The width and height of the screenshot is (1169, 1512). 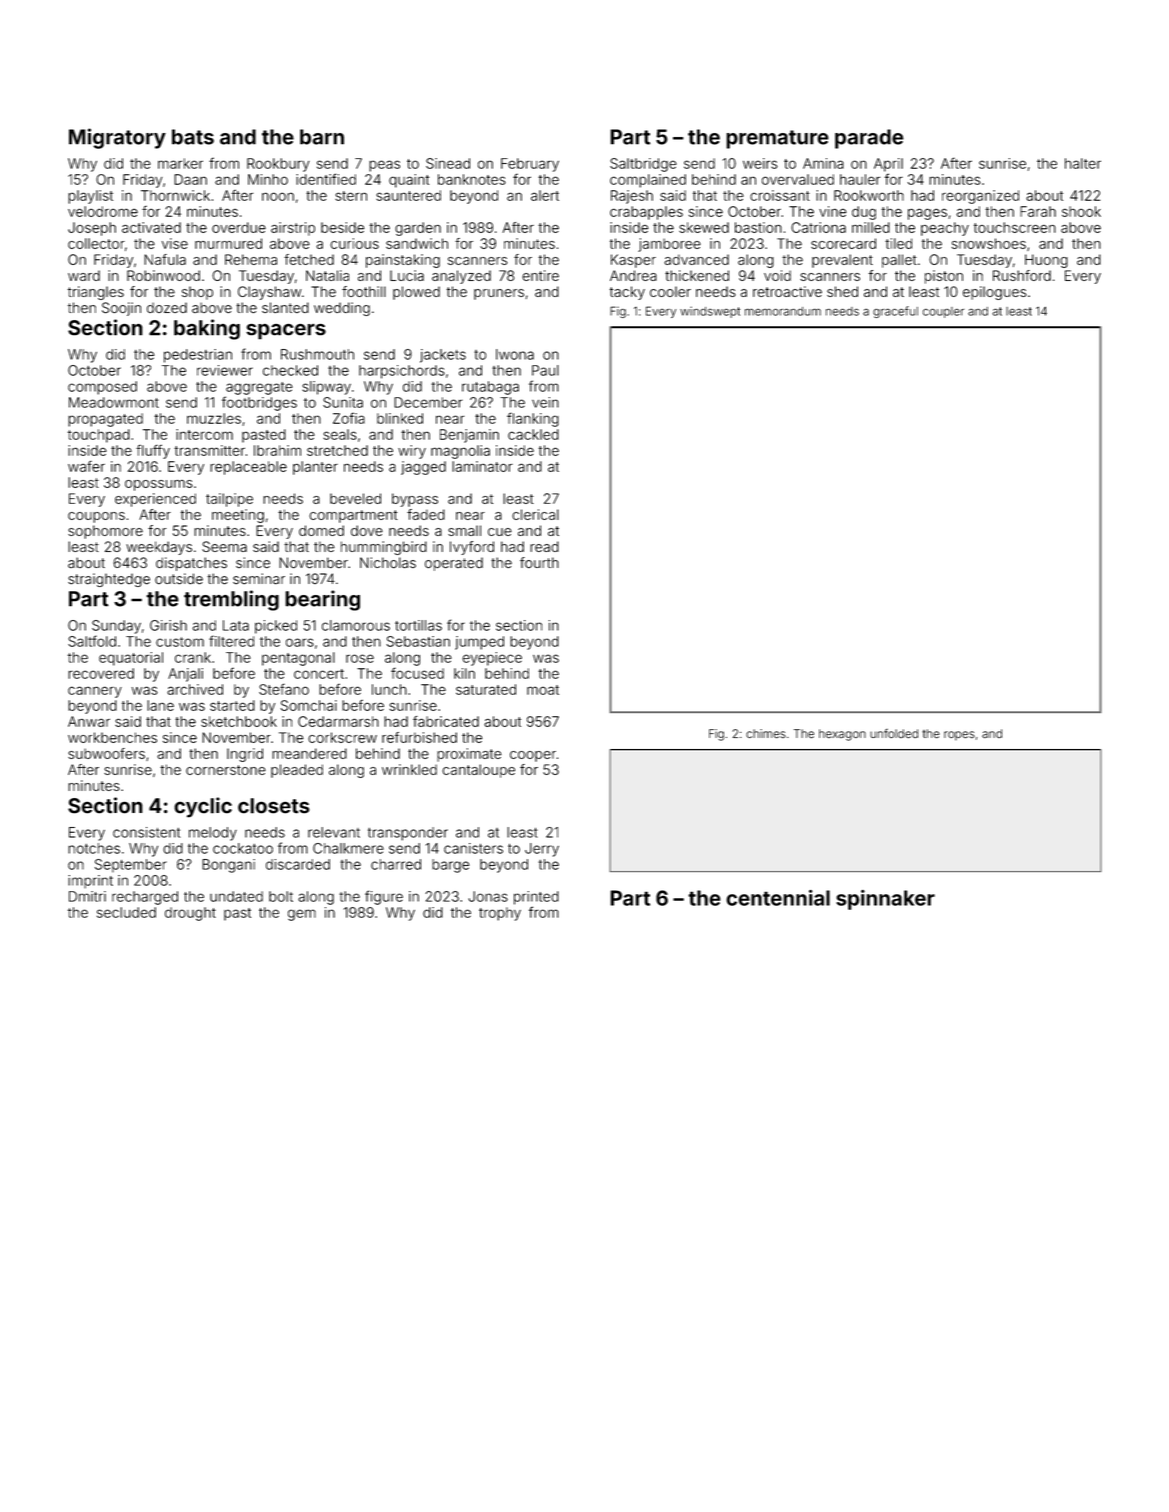 I want to click on February, so click(x=530, y=165).
